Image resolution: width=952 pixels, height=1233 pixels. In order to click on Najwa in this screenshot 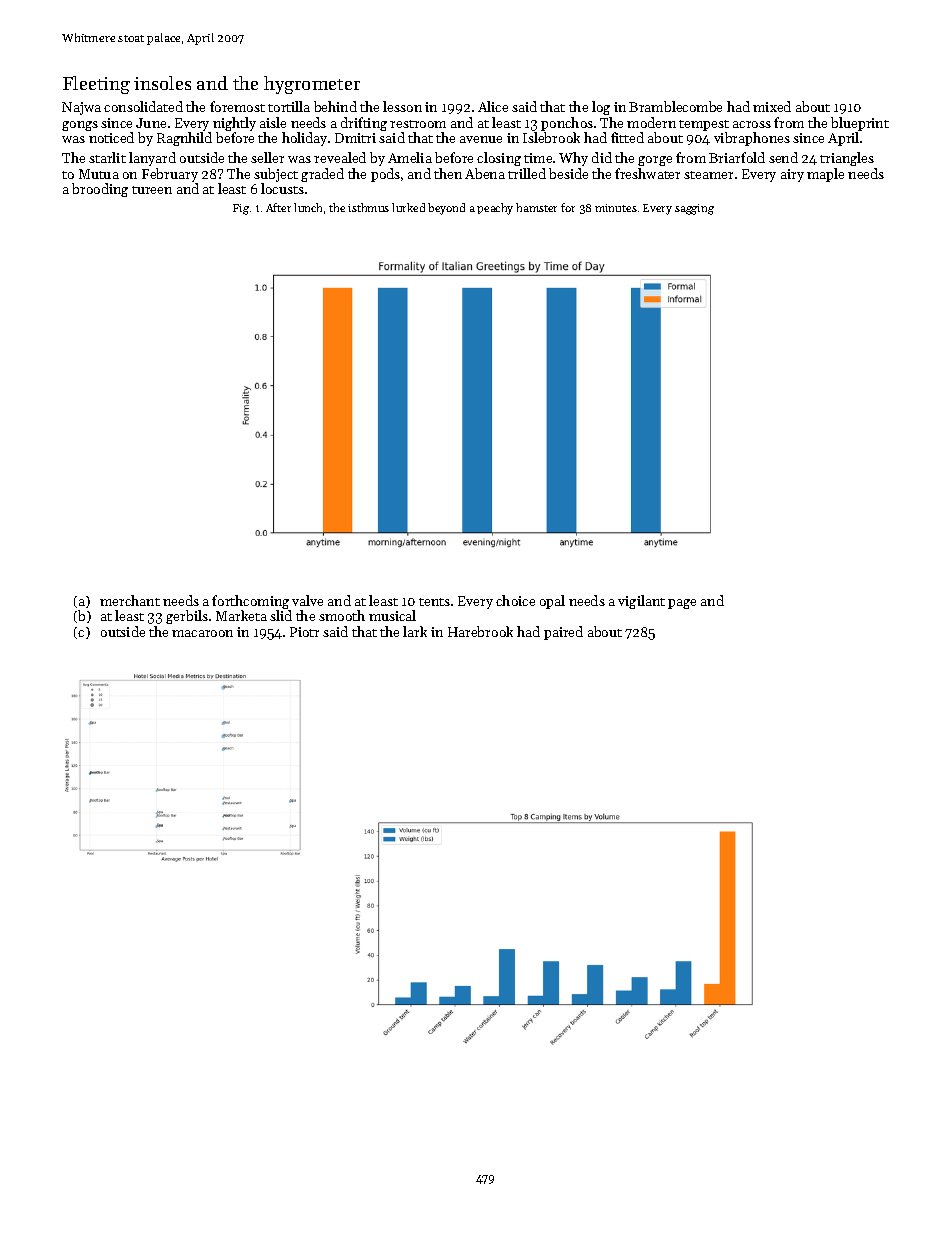, I will do `click(81, 108)`.
